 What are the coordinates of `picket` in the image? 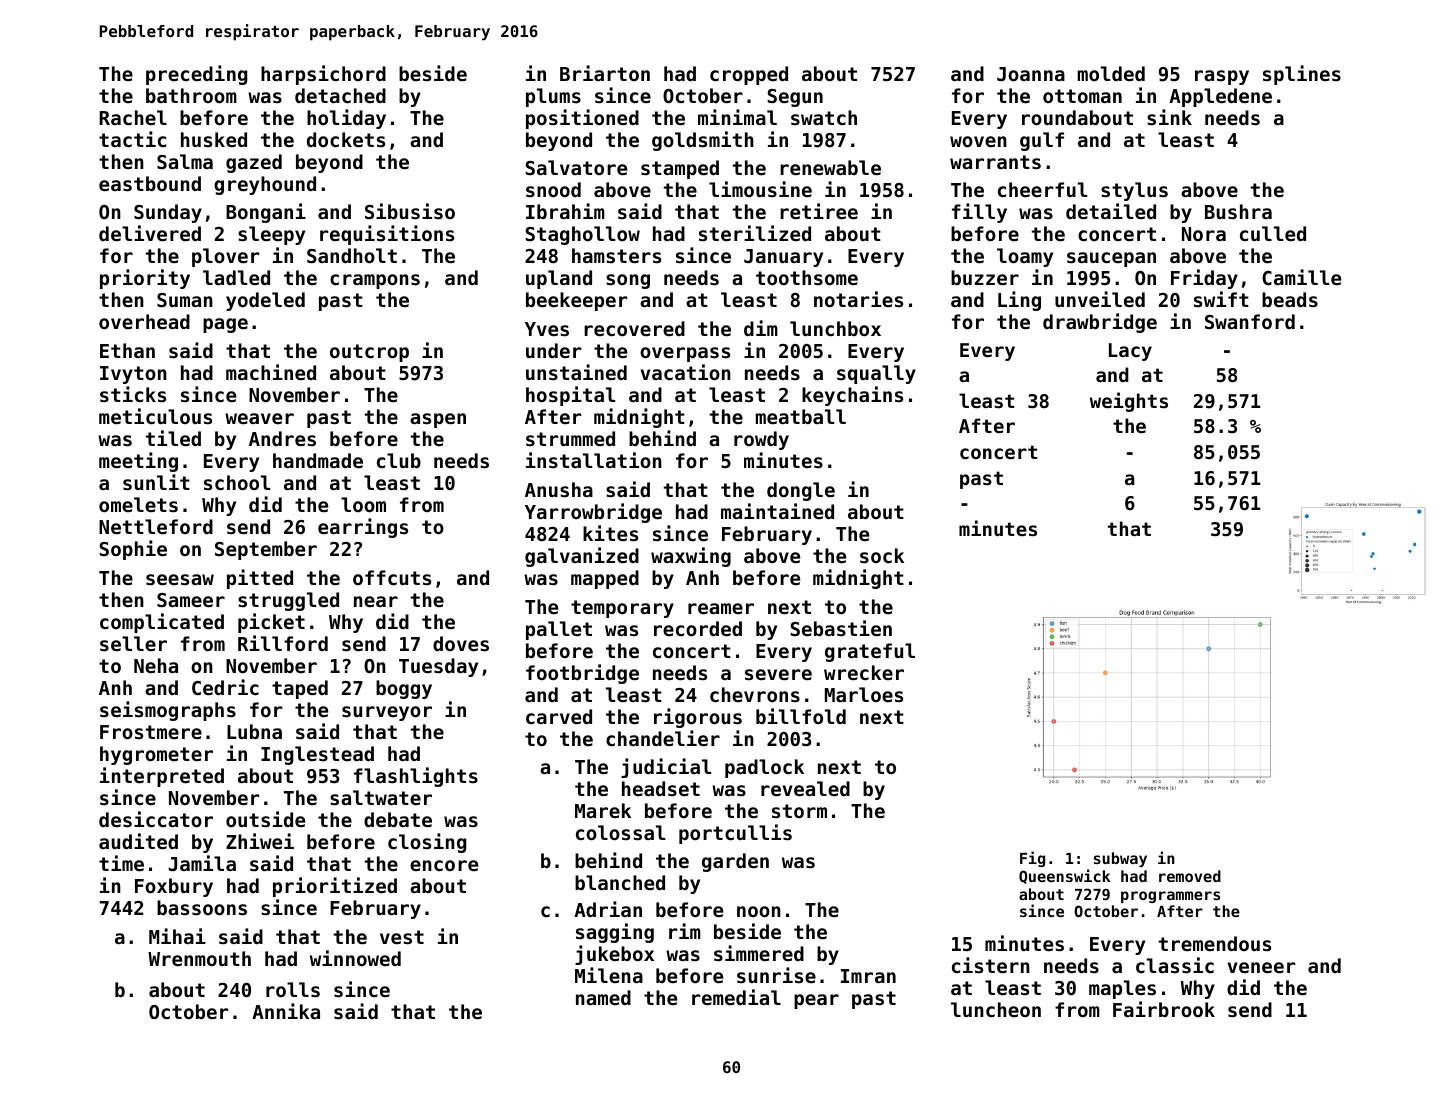 It's located at (271, 623).
